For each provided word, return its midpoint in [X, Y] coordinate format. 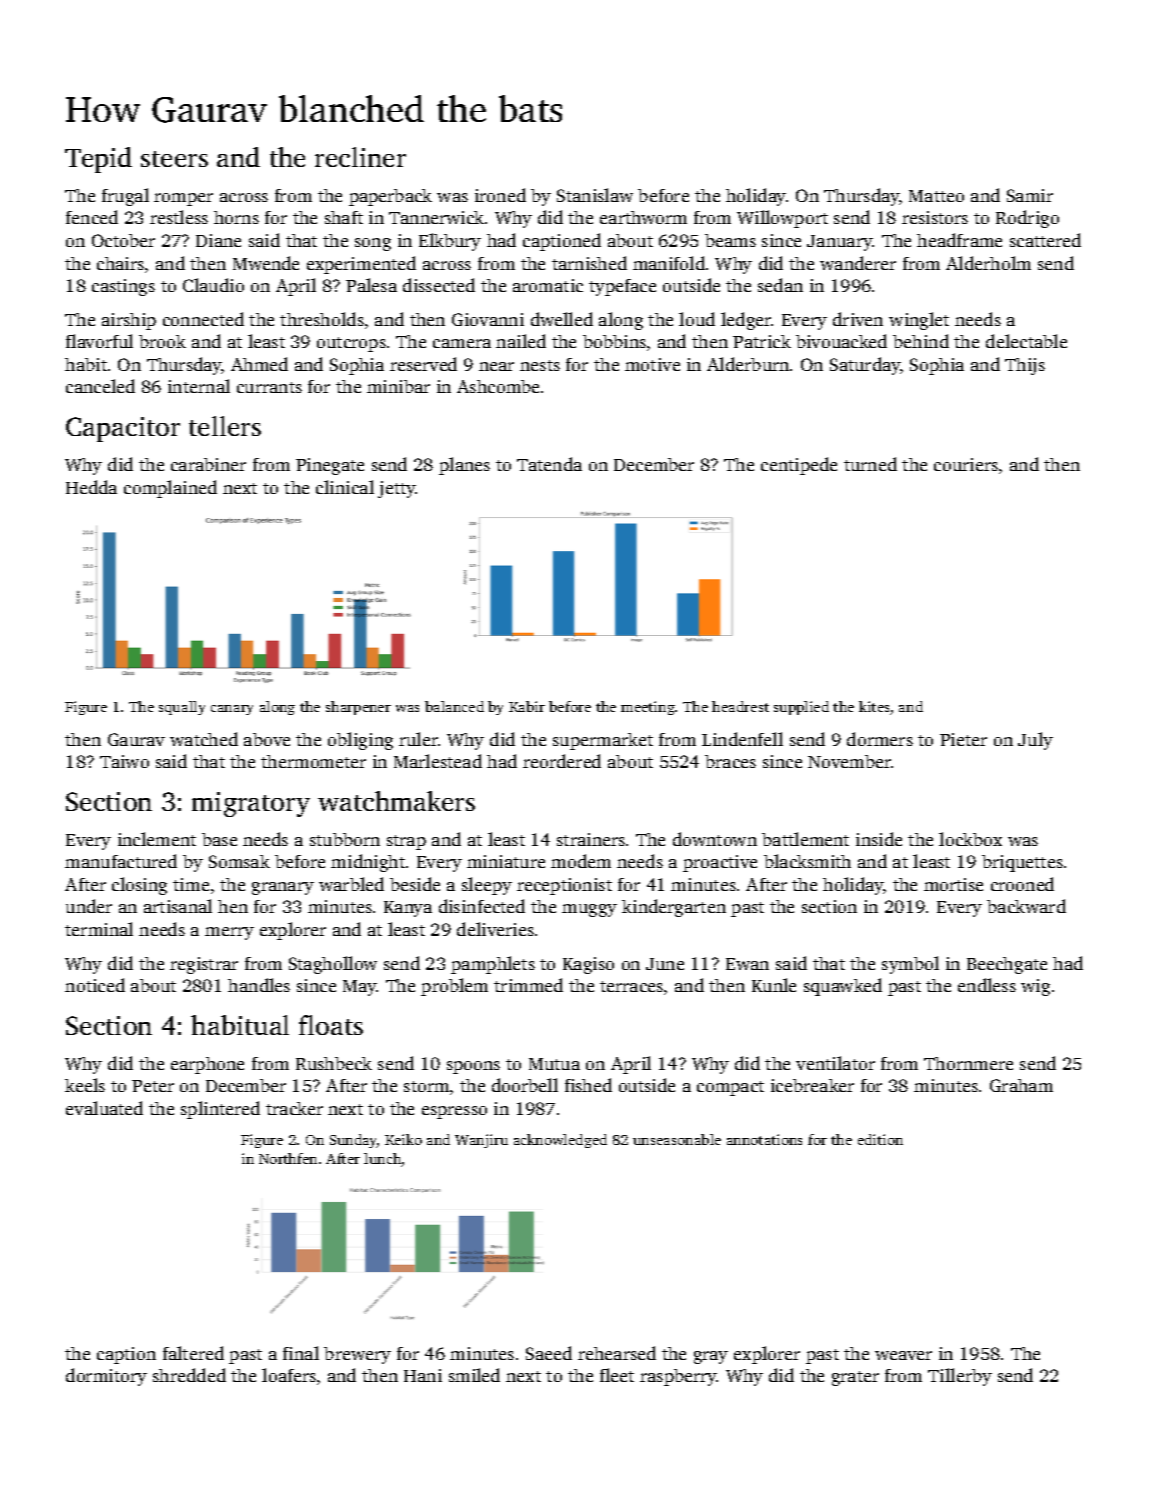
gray [711, 1357]
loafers [289, 1375]
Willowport [782, 219]
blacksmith [807, 861]
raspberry [678, 1377]
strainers [591, 839]
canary [232, 710]
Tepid [98, 160]
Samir [1030, 195]
